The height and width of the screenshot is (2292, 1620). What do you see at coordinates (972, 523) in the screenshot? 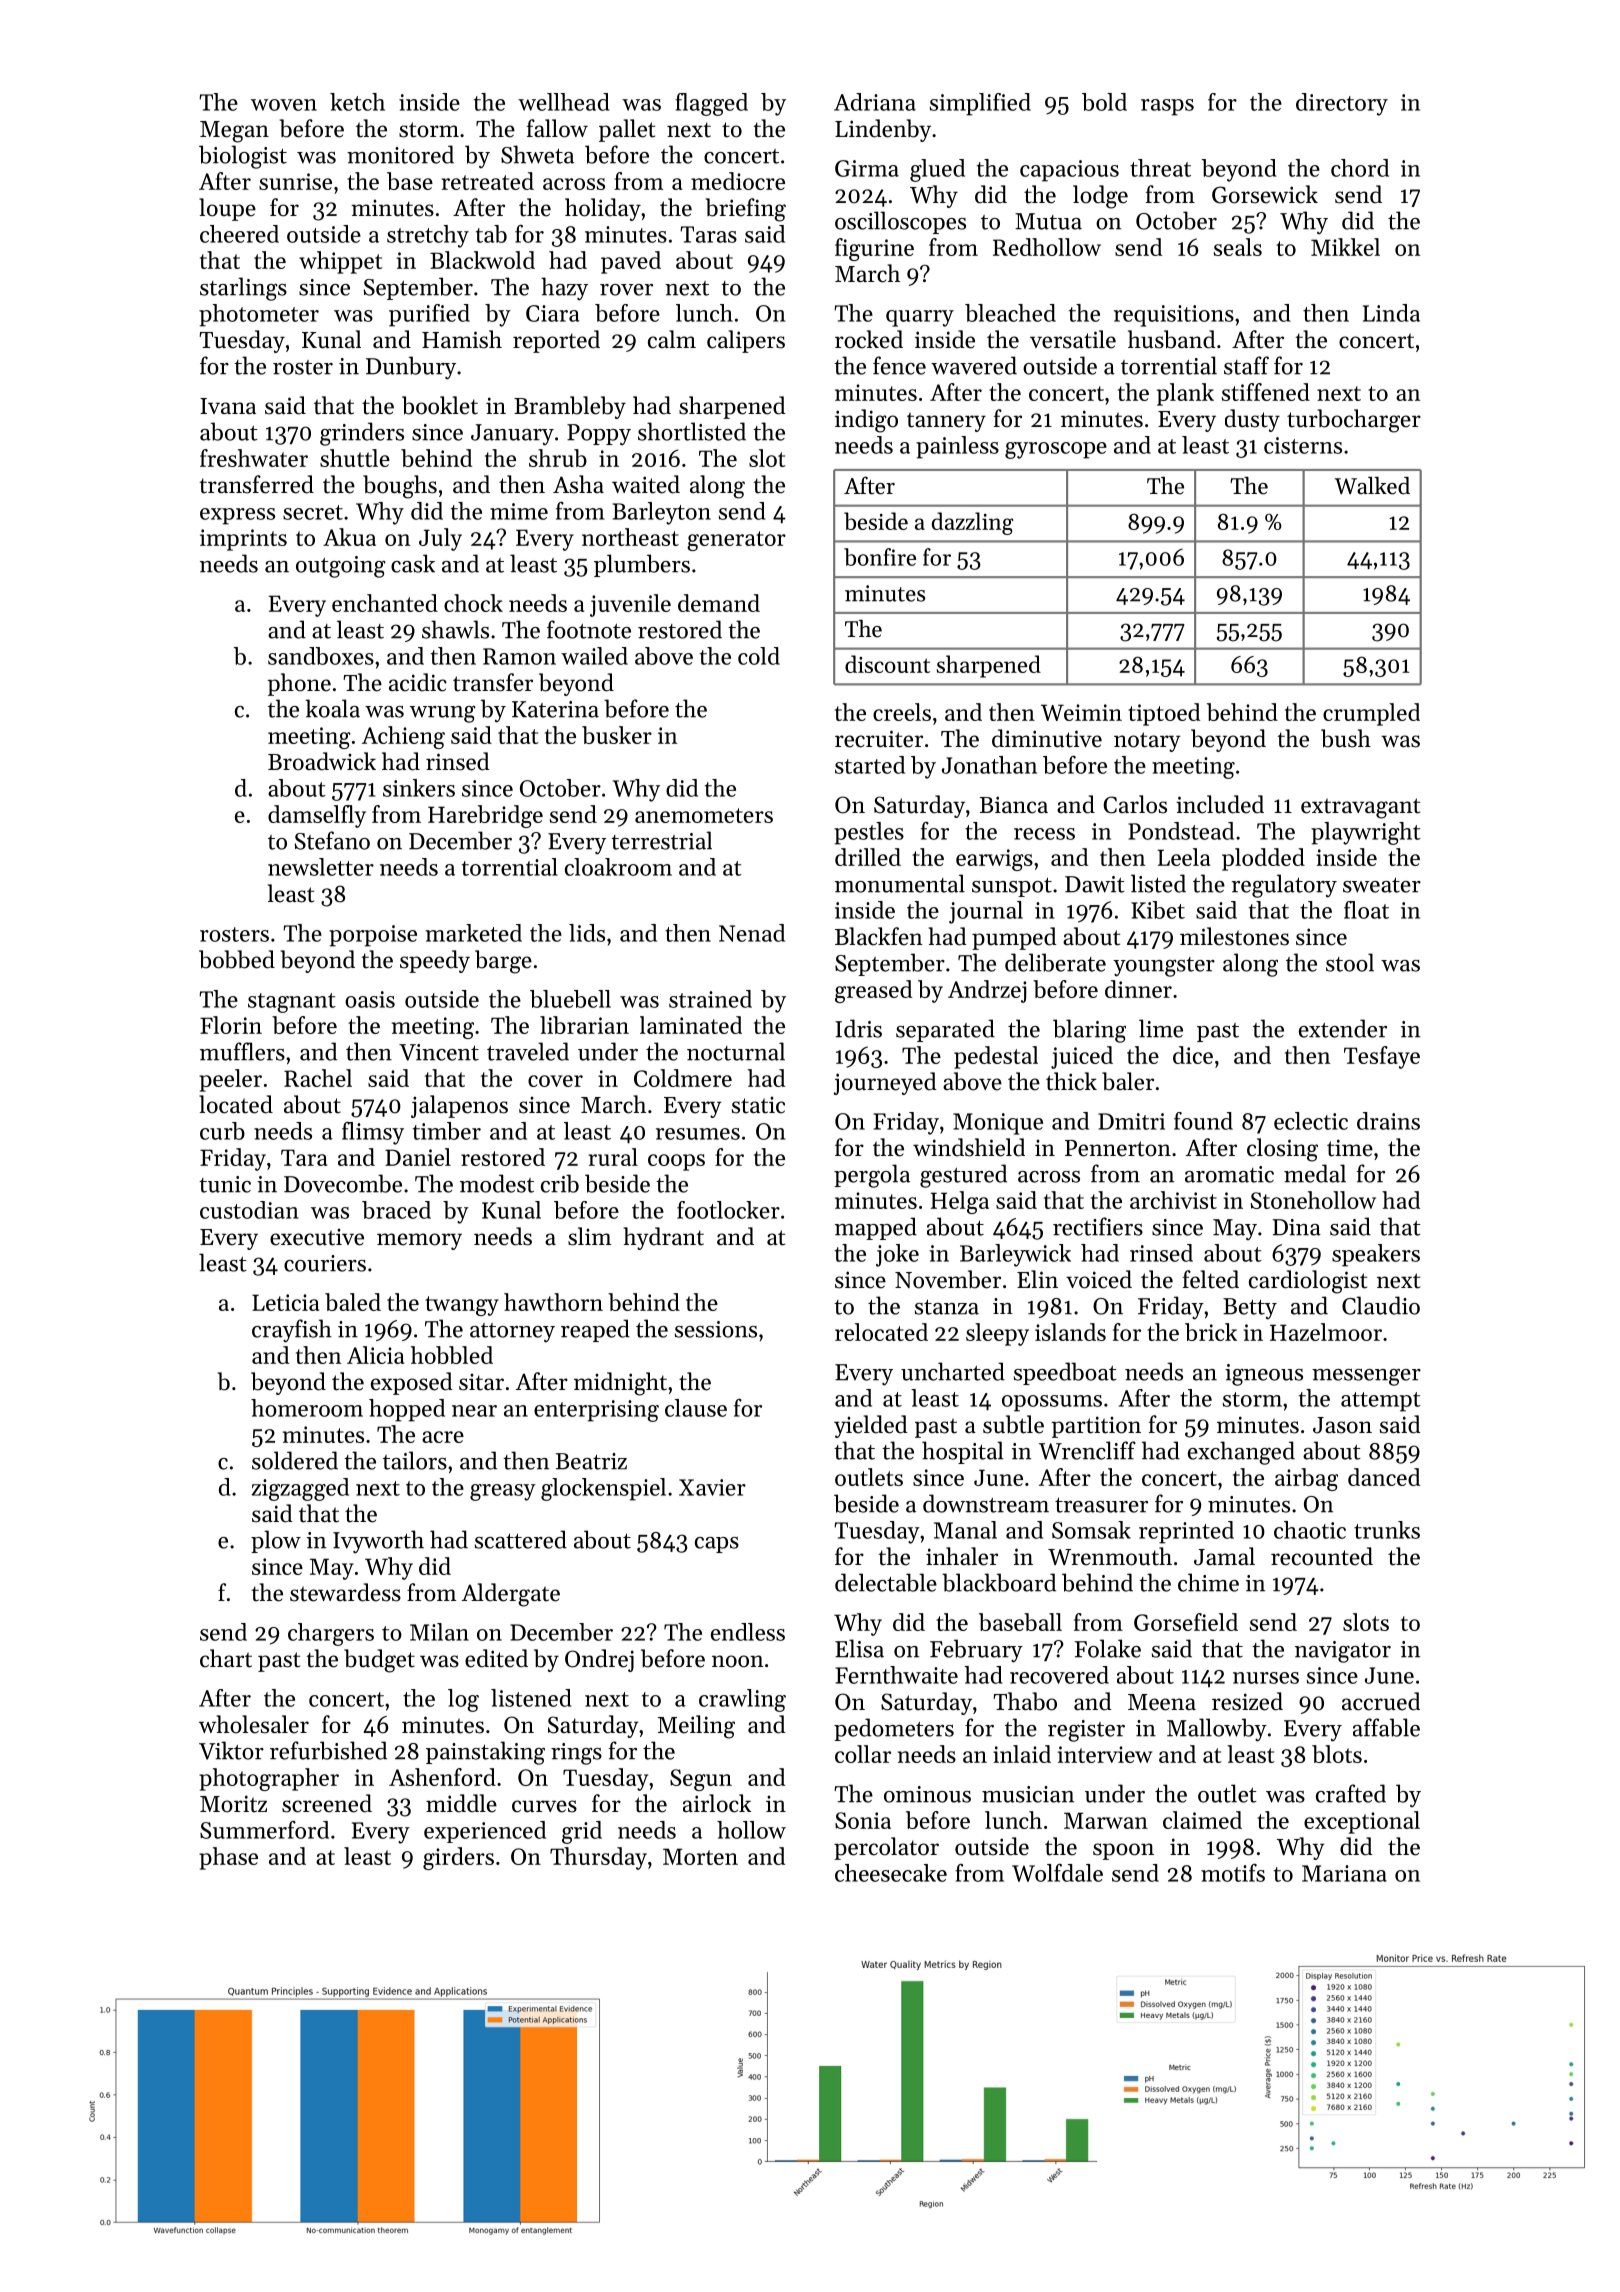
I see `dazzling` at bounding box center [972, 523].
